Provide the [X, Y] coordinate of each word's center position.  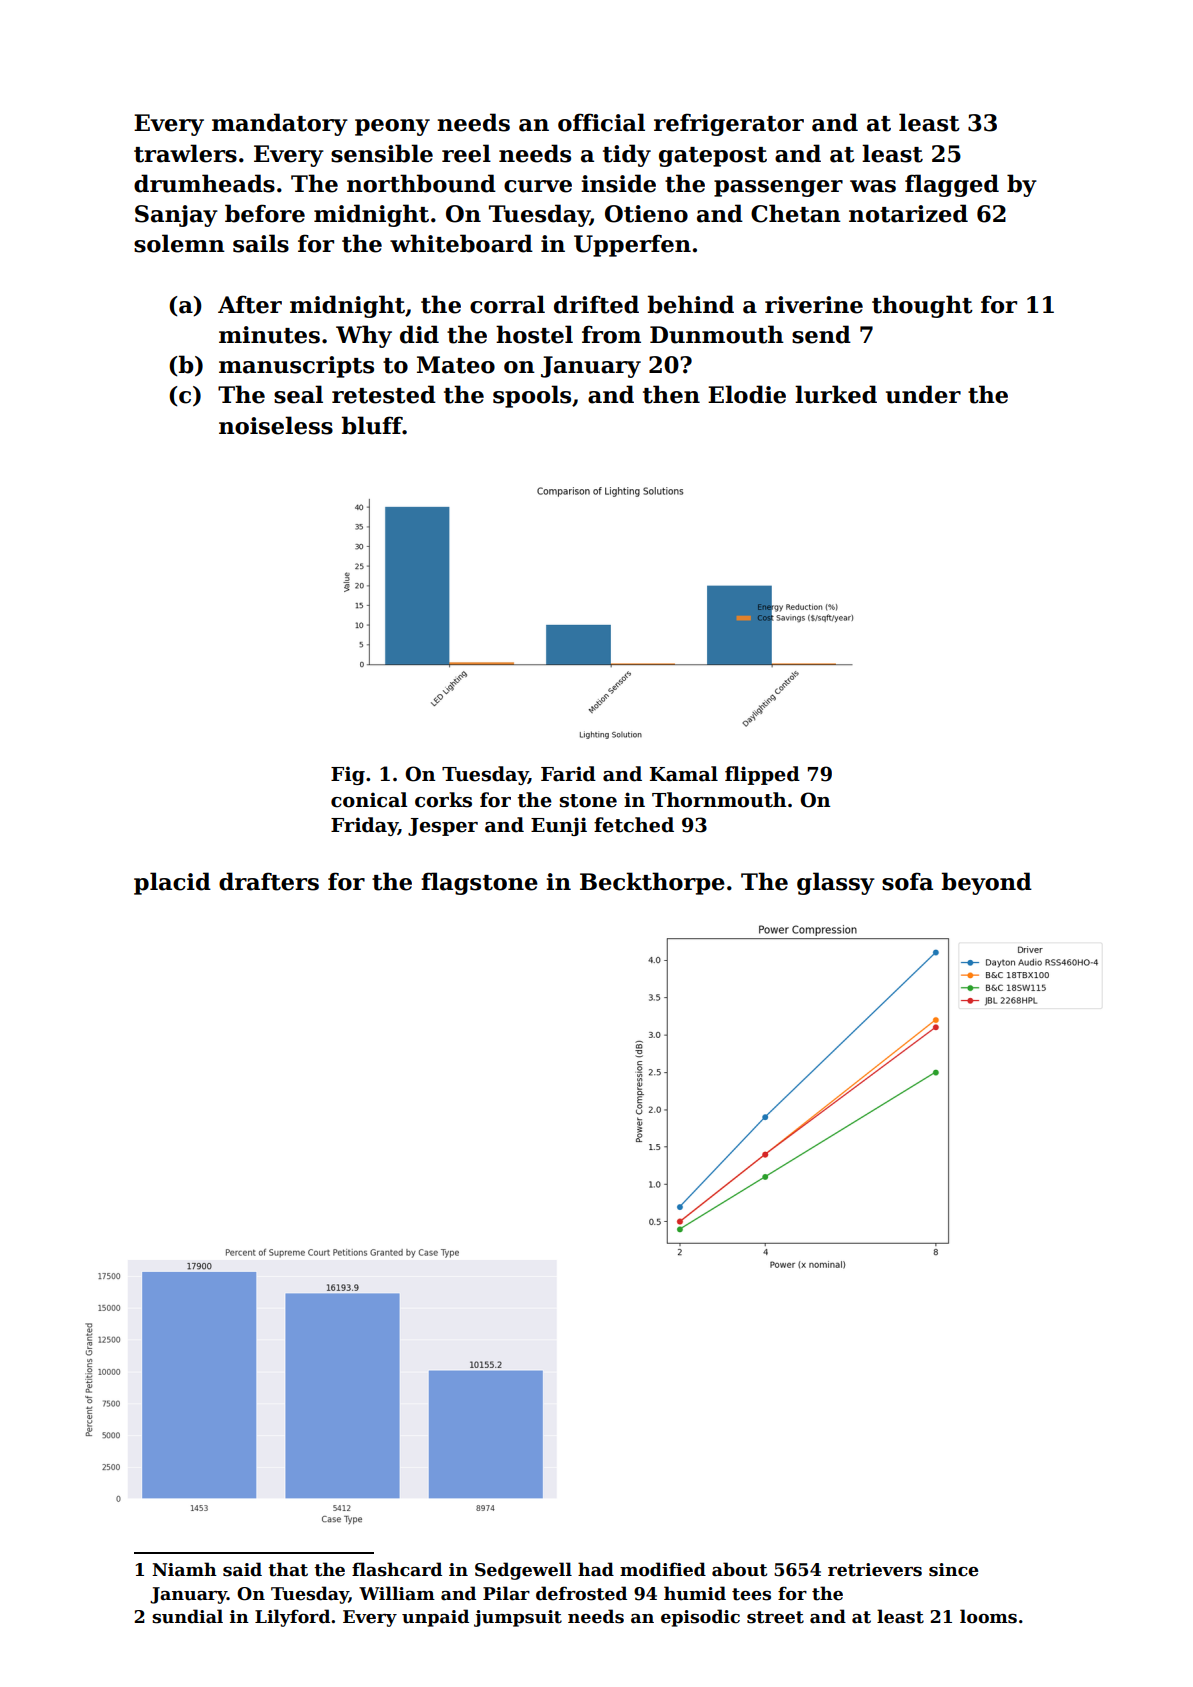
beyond [987, 883]
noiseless [276, 425]
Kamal [684, 774]
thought [922, 306]
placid [172, 883]
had [596, 1569]
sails [261, 243]
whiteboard [461, 243]
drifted [596, 304]
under [923, 394]
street [775, 1617]
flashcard [397, 1569]
